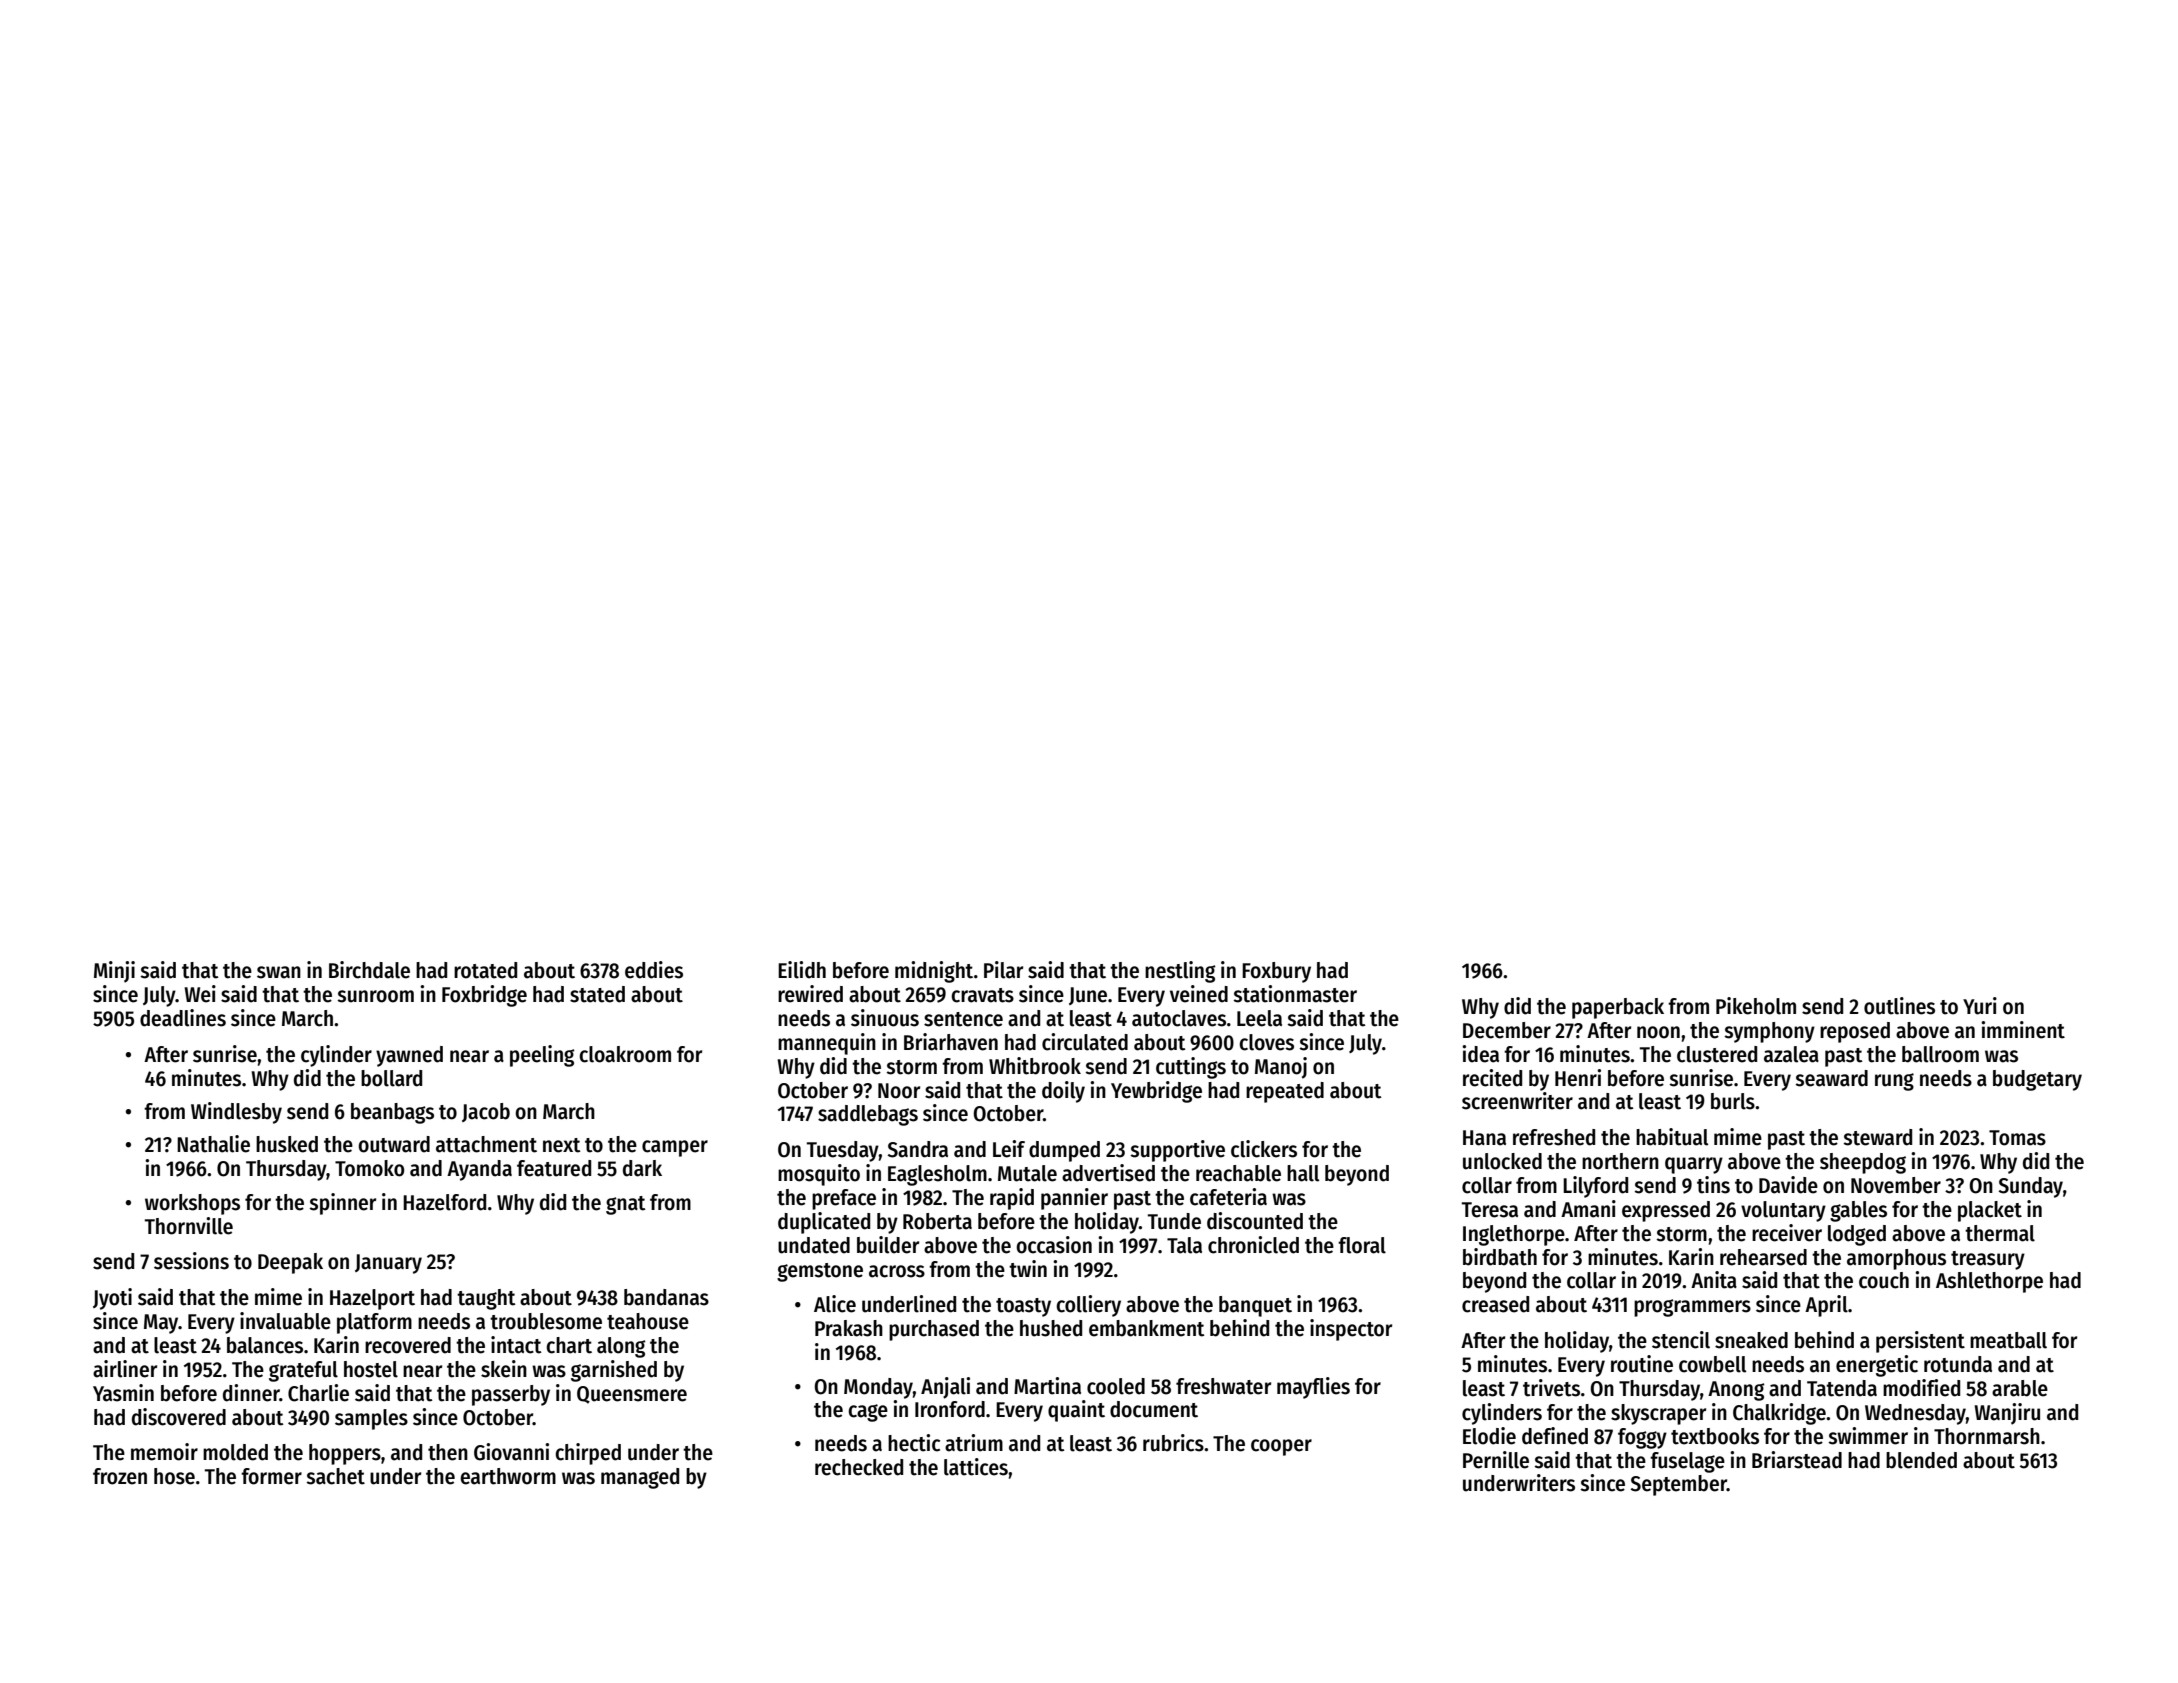 Image resolution: width=2178 pixels, height=1683 pixels. Describe the element at coordinates (271, 1476) in the image. I see `former` at that location.
